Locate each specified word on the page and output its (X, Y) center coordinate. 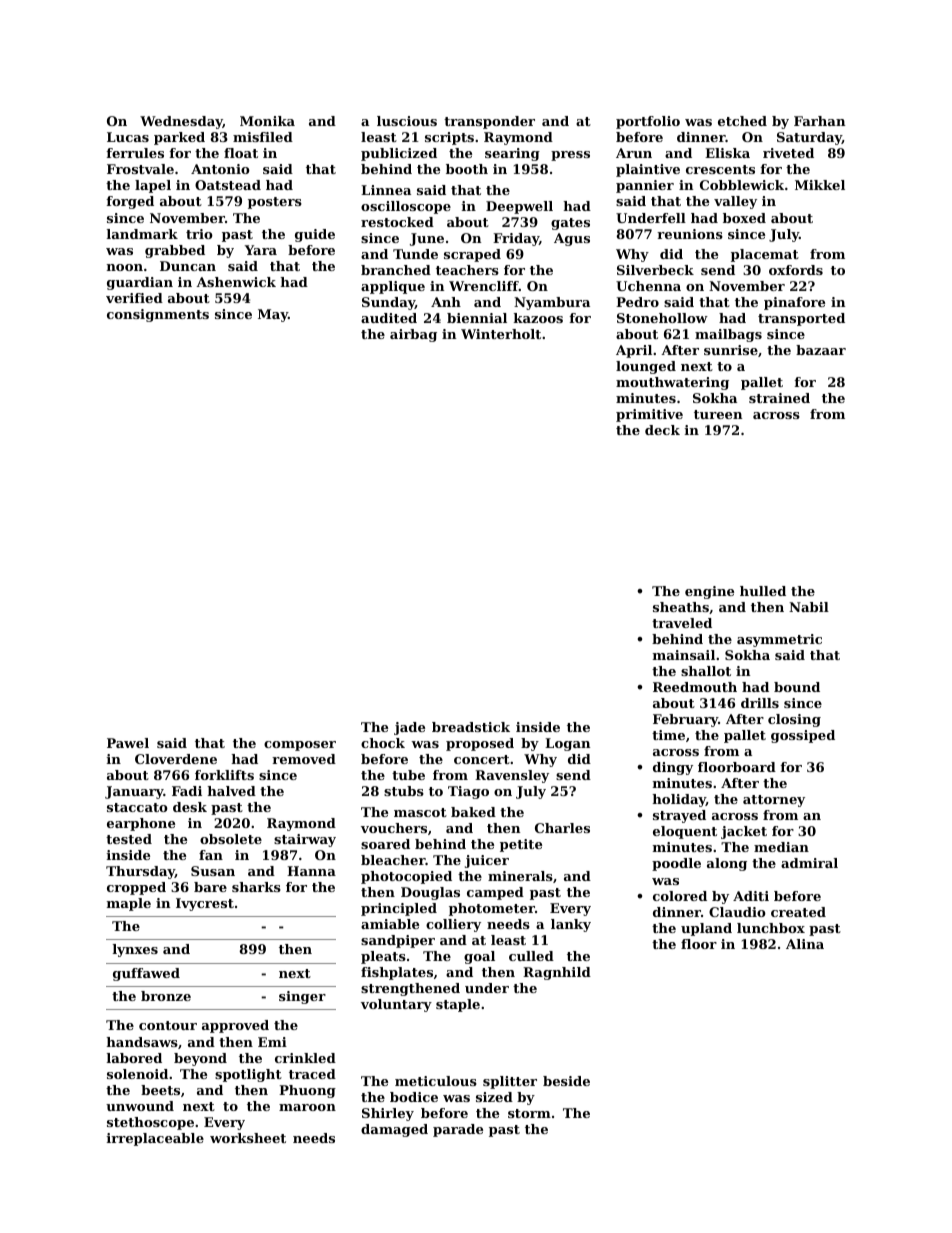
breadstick (471, 727)
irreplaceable (155, 1139)
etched (742, 121)
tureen (718, 414)
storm (529, 1113)
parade (458, 1130)
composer (300, 746)
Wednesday (181, 122)
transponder (489, 122)
